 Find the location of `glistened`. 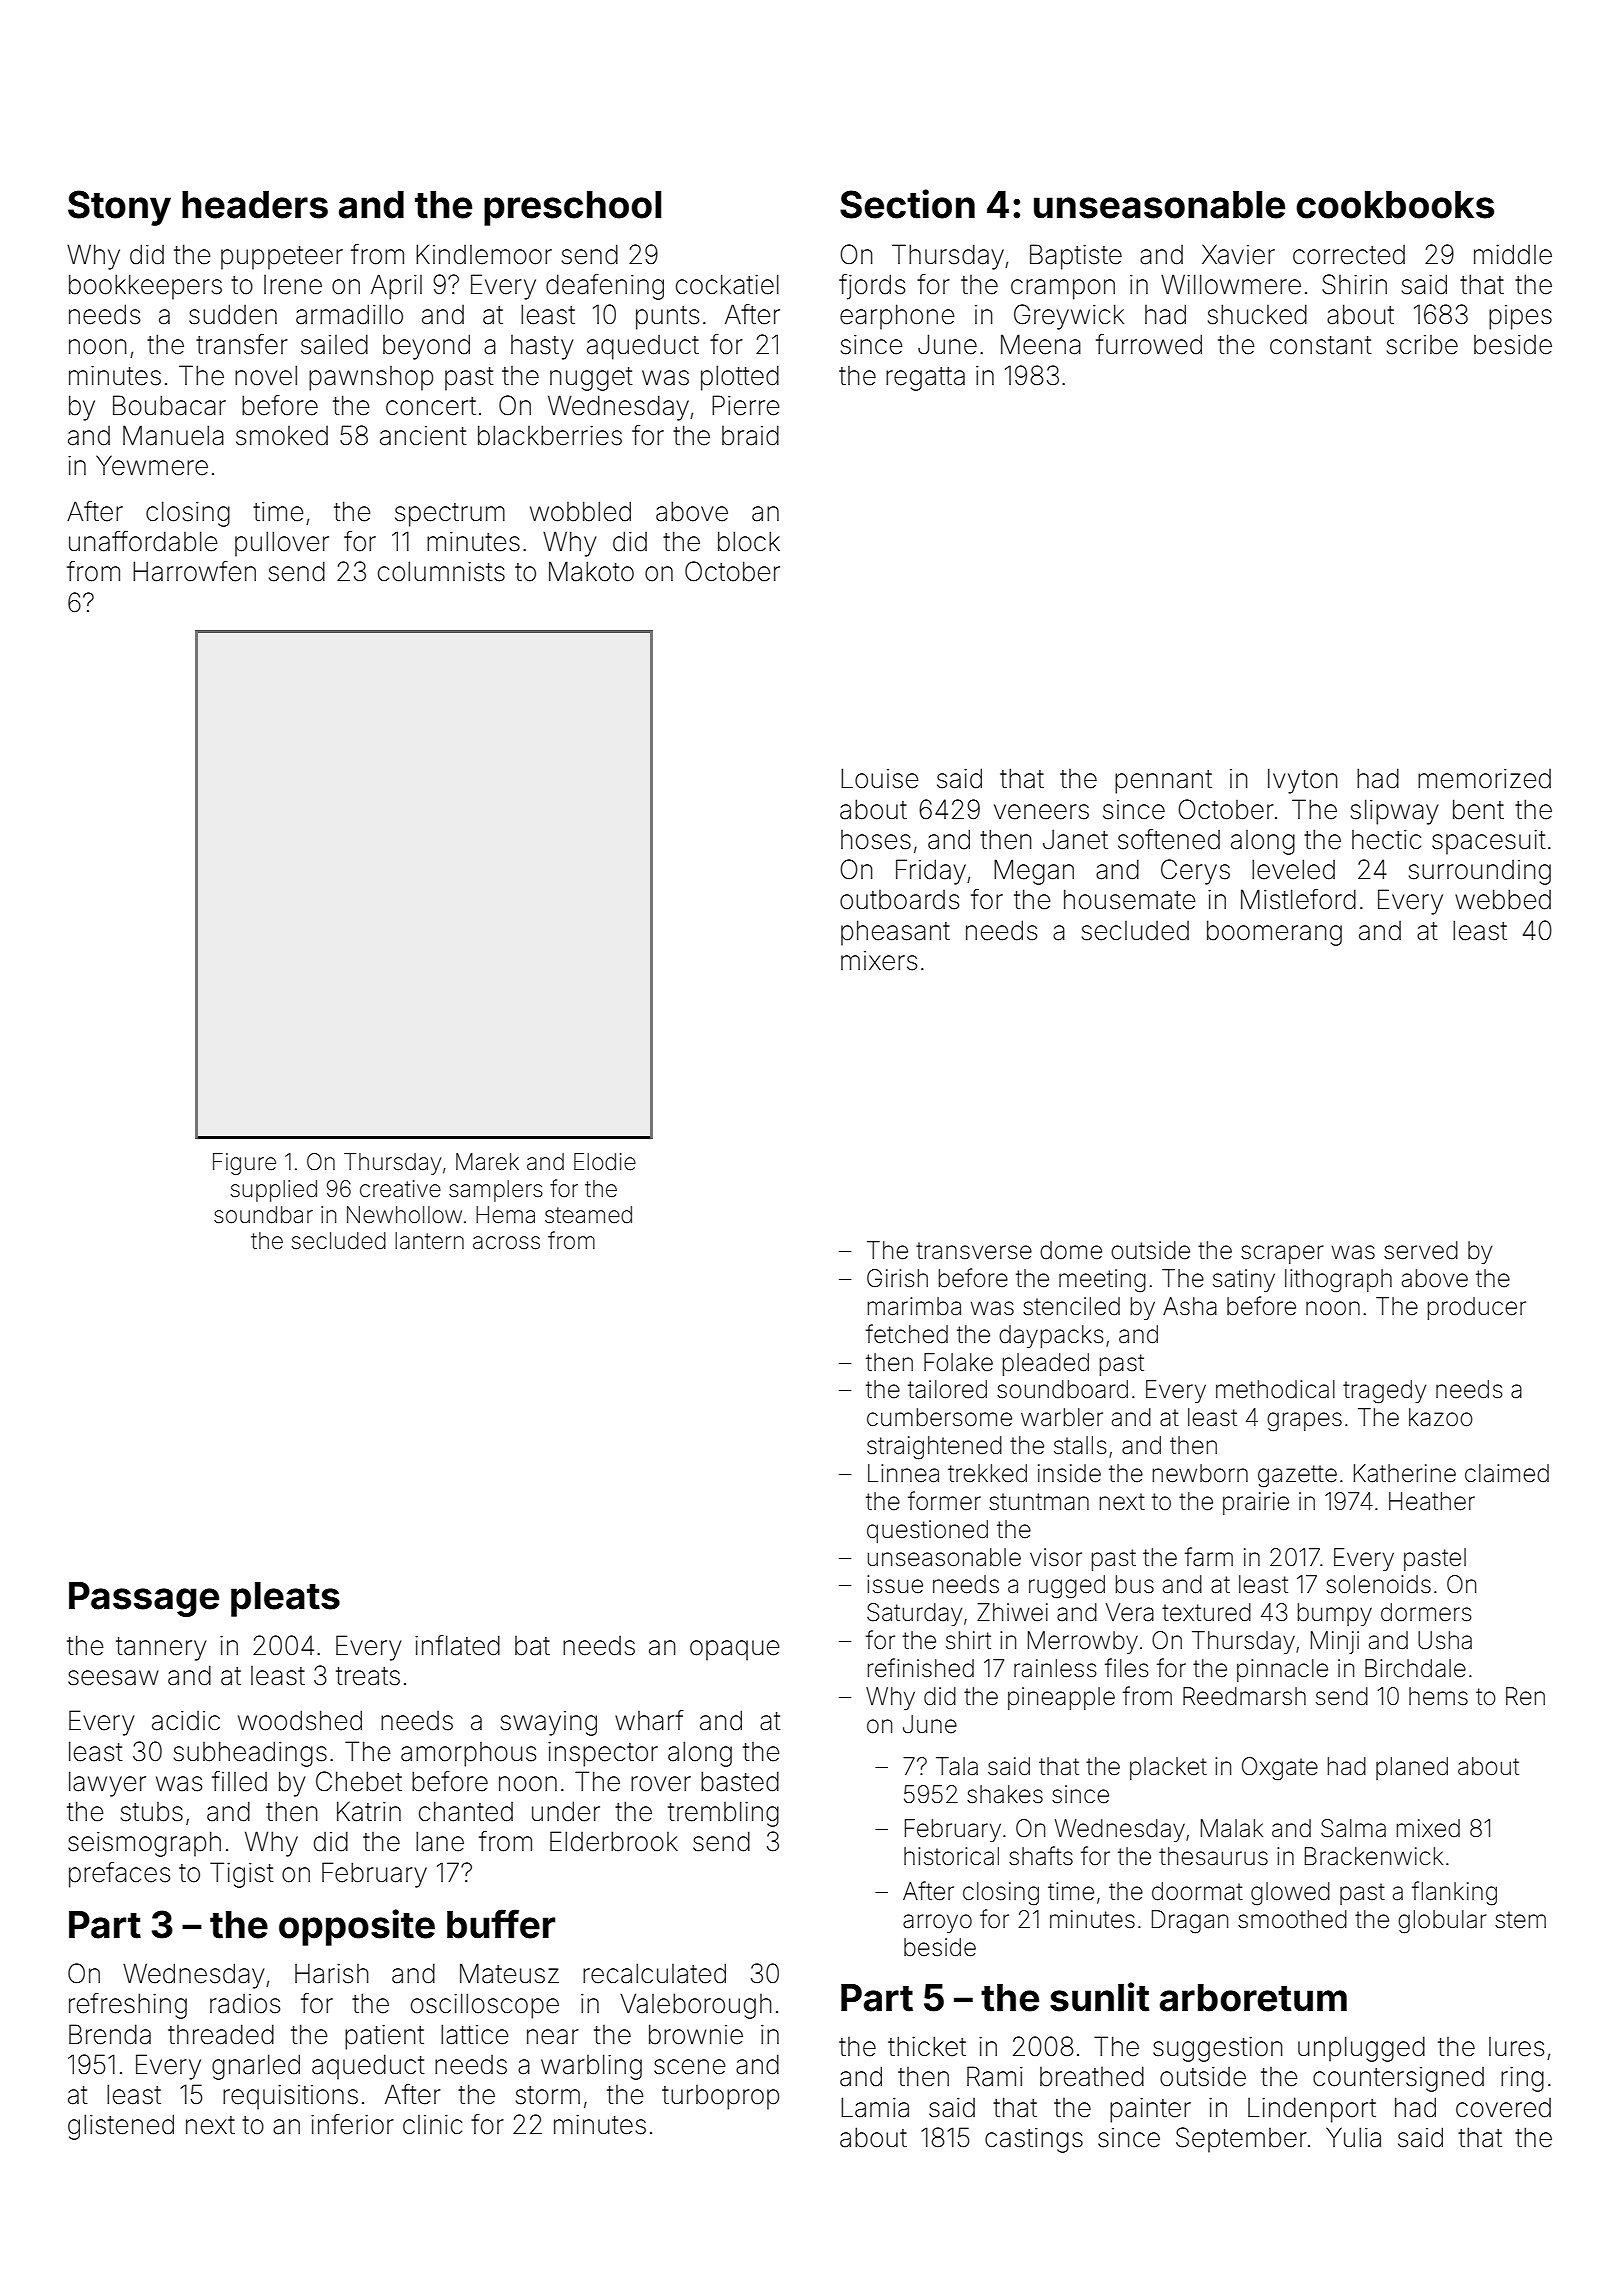

glistened is located at coordinates (121, 2127).
